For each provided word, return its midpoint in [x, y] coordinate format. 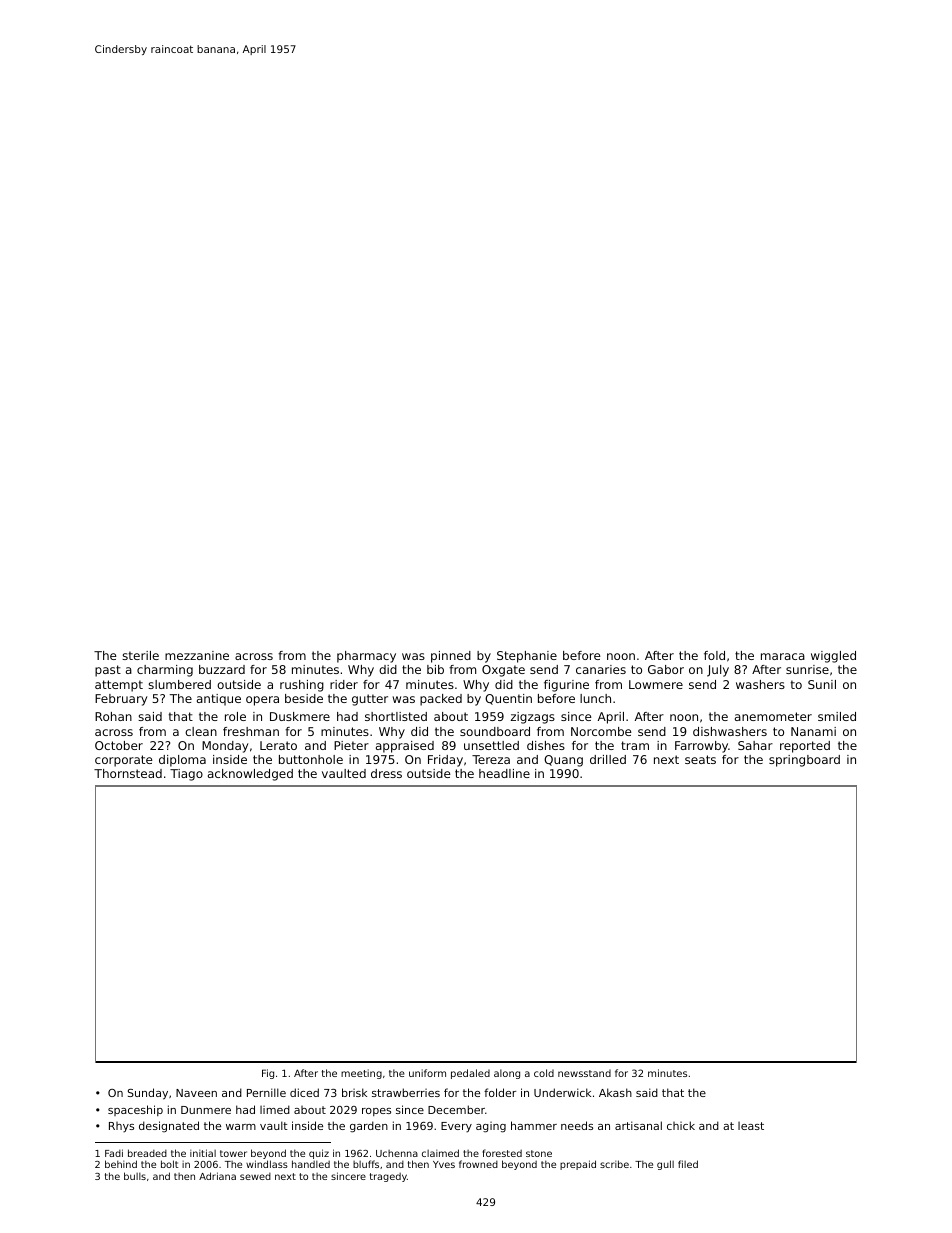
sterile [140, 655]
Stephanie [527, 657]
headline [504, 773]
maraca [783, 656]
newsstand [584, 1073]
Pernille [266, 1092]
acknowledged [250, 775]
